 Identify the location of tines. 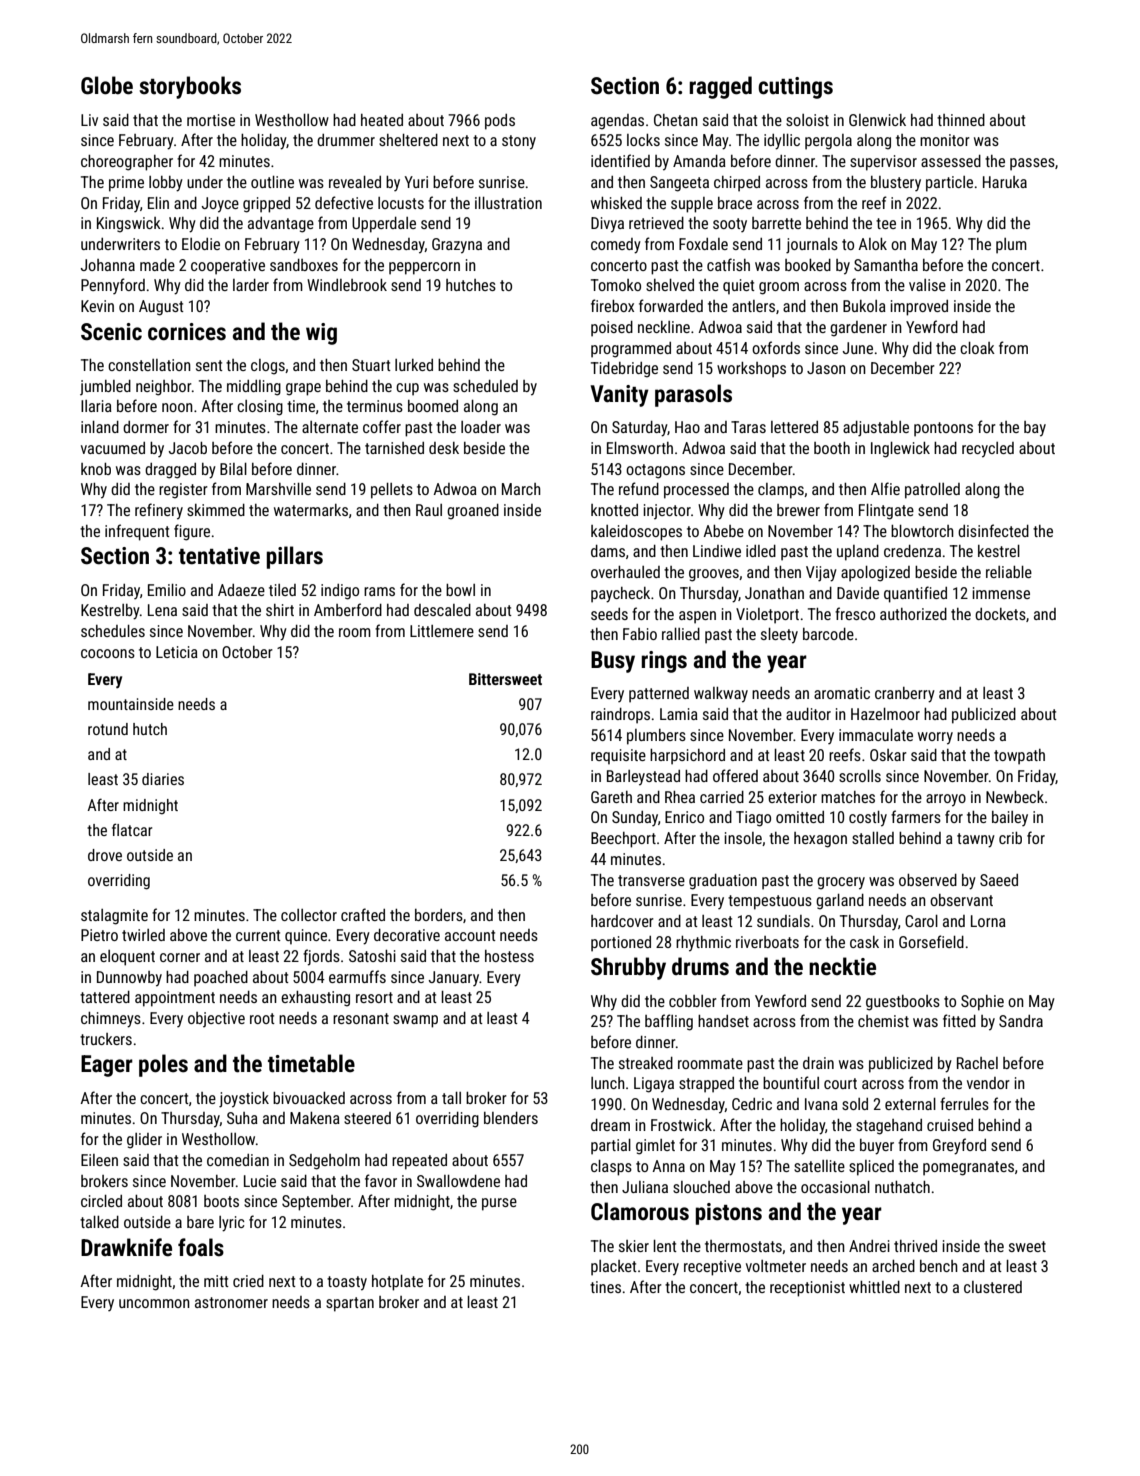
(605, 1287).
